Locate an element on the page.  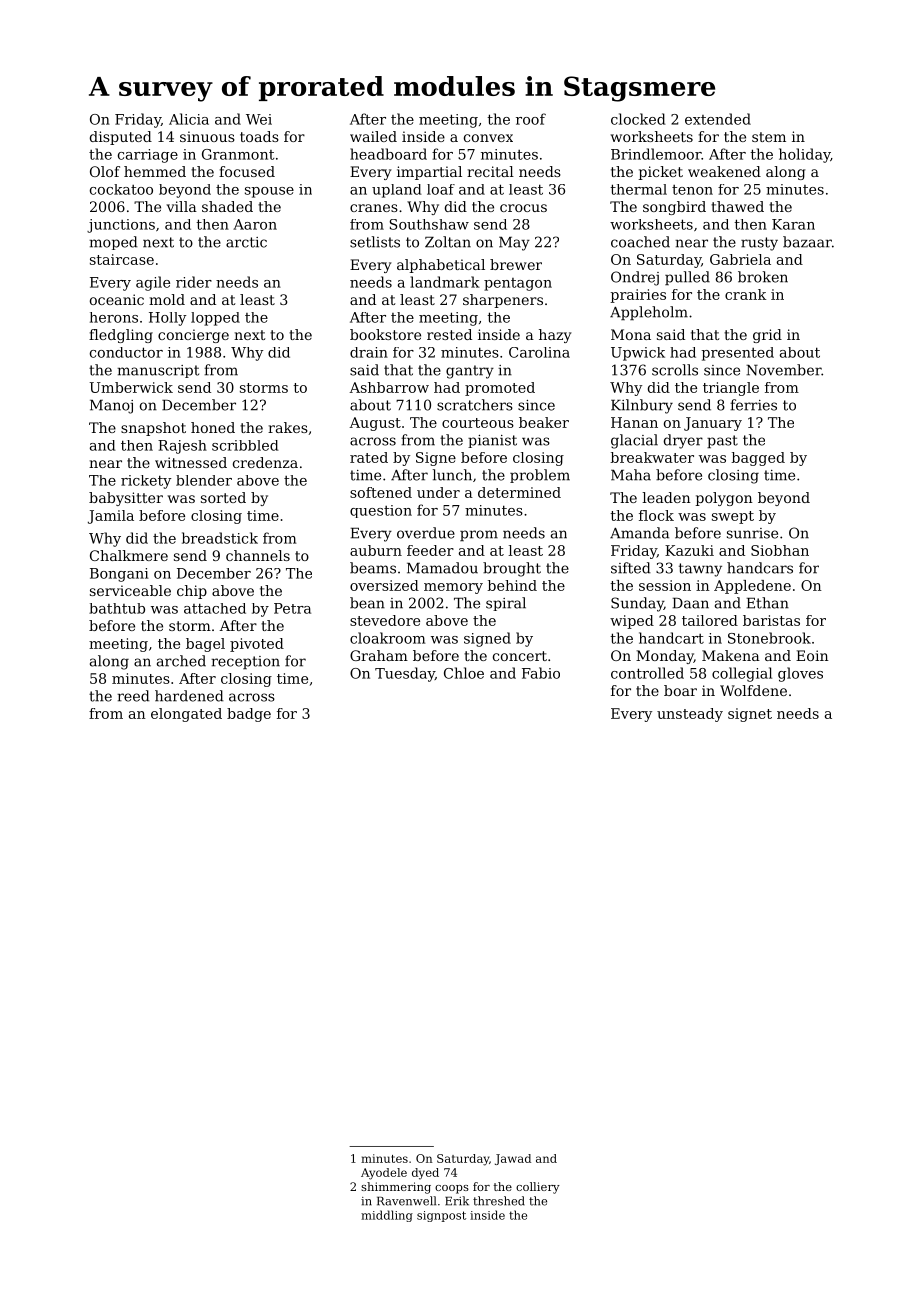
bathtub is located at coordinates (117, 608).
